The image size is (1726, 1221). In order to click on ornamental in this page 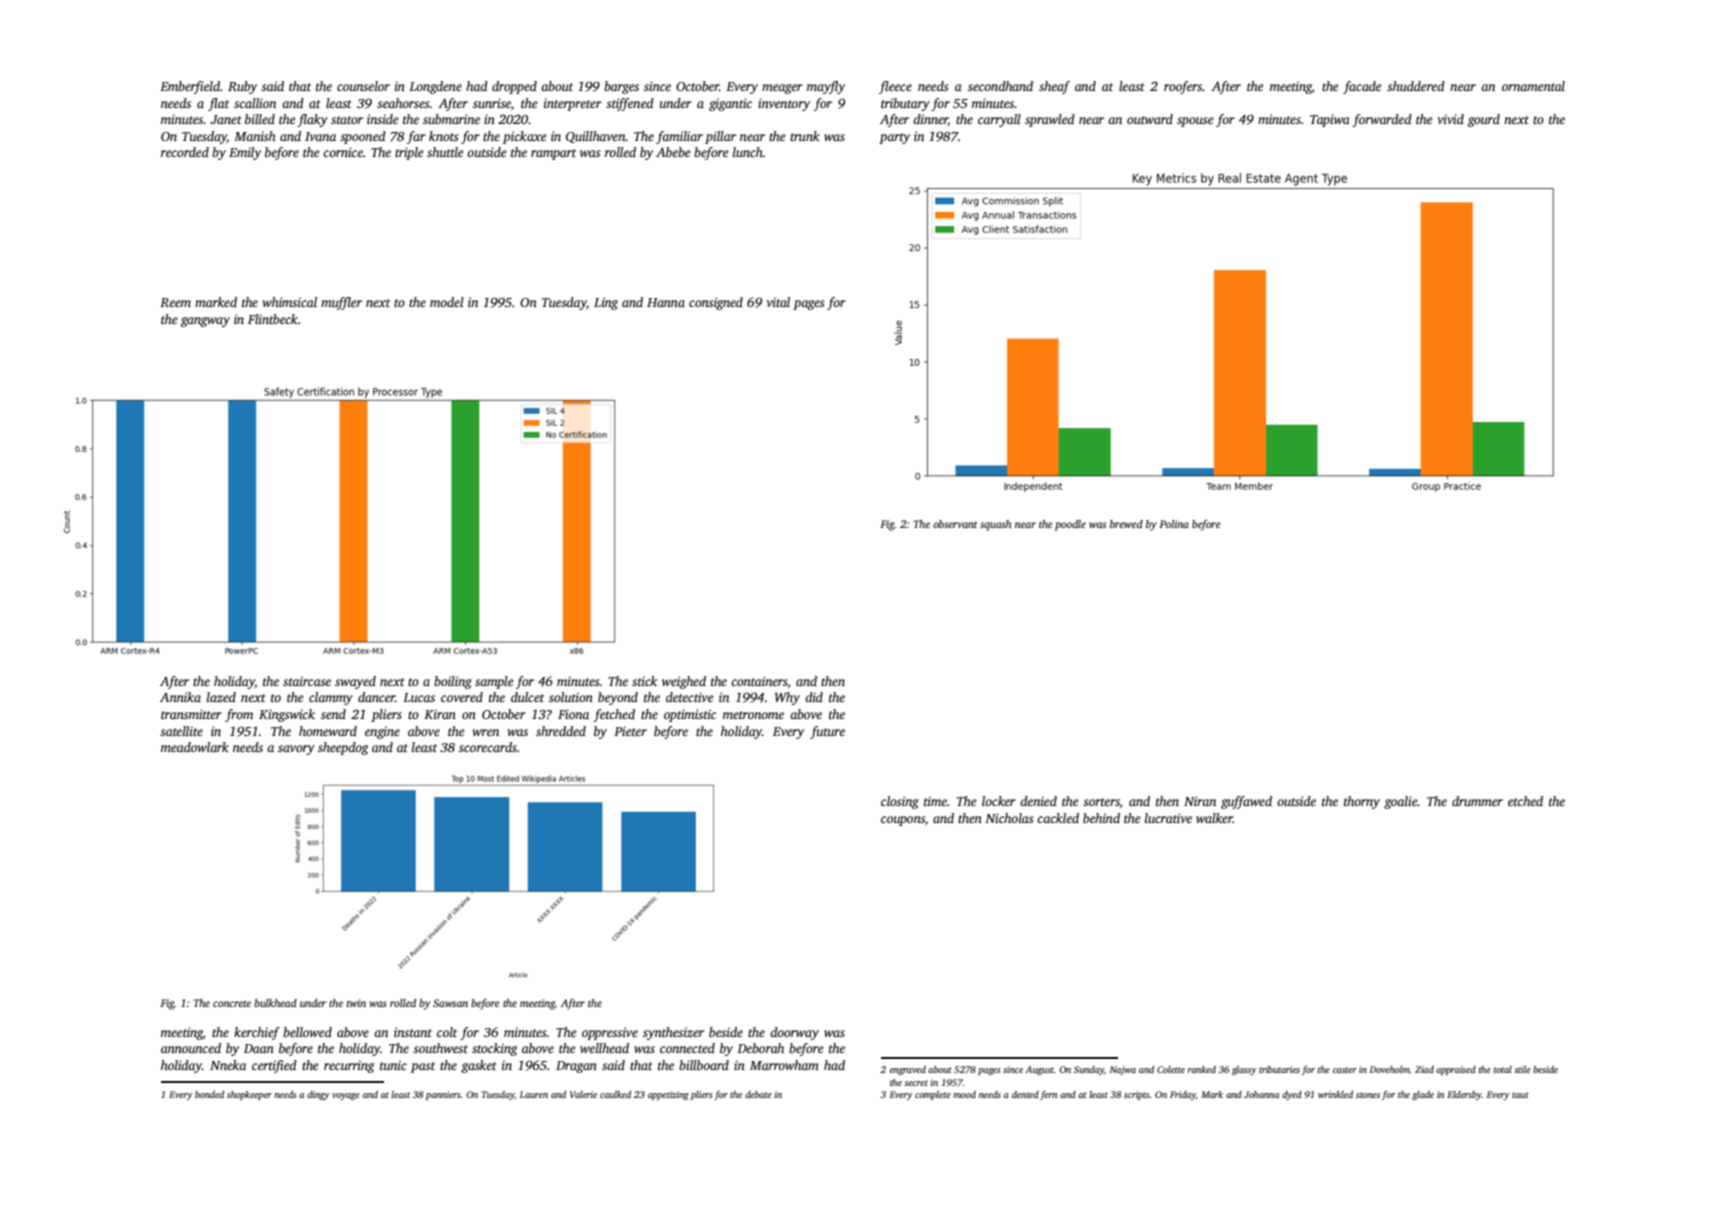, I will do `click(1533, 86)`.
